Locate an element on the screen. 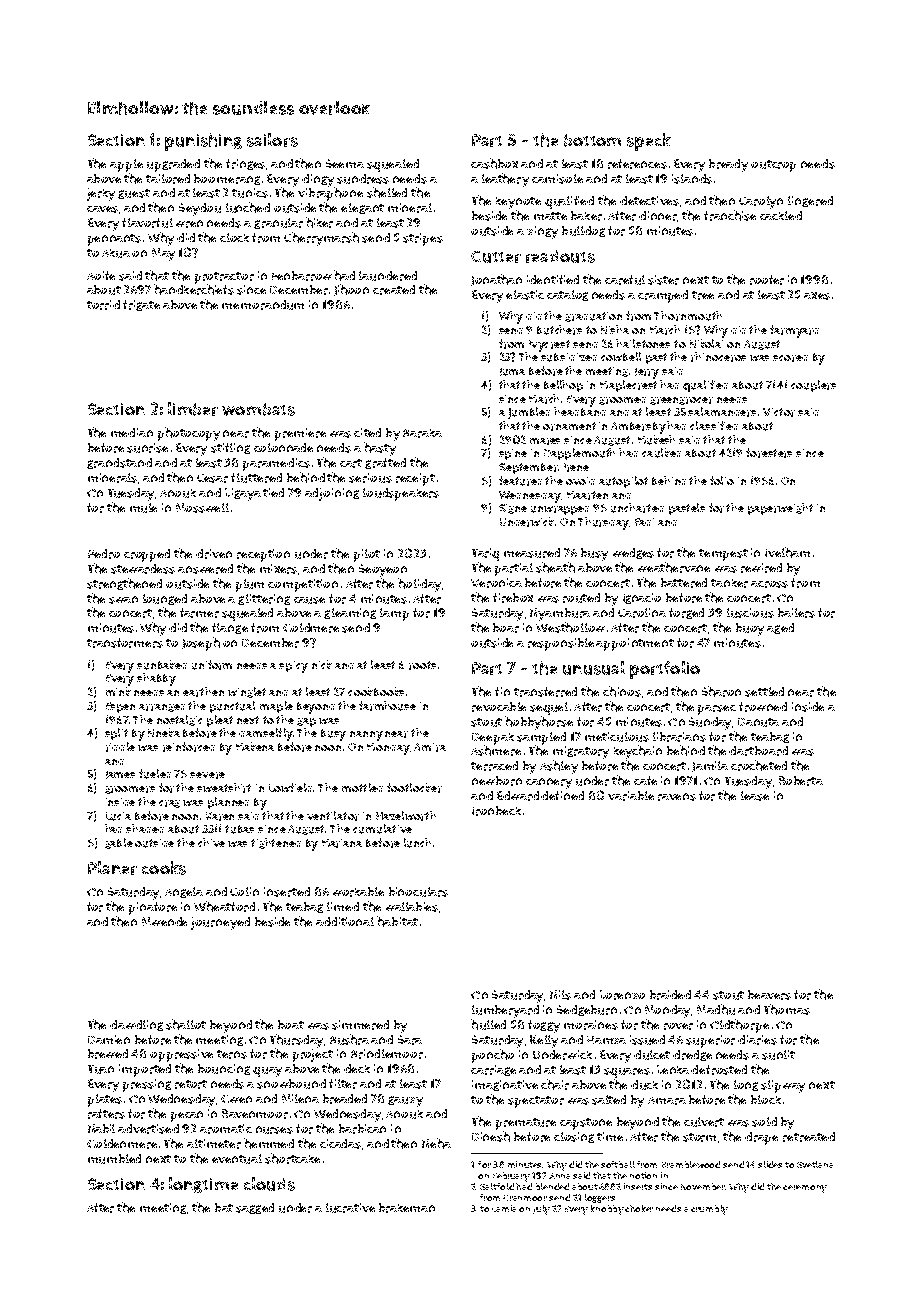  couplers is located at coordinates (813, 386).
